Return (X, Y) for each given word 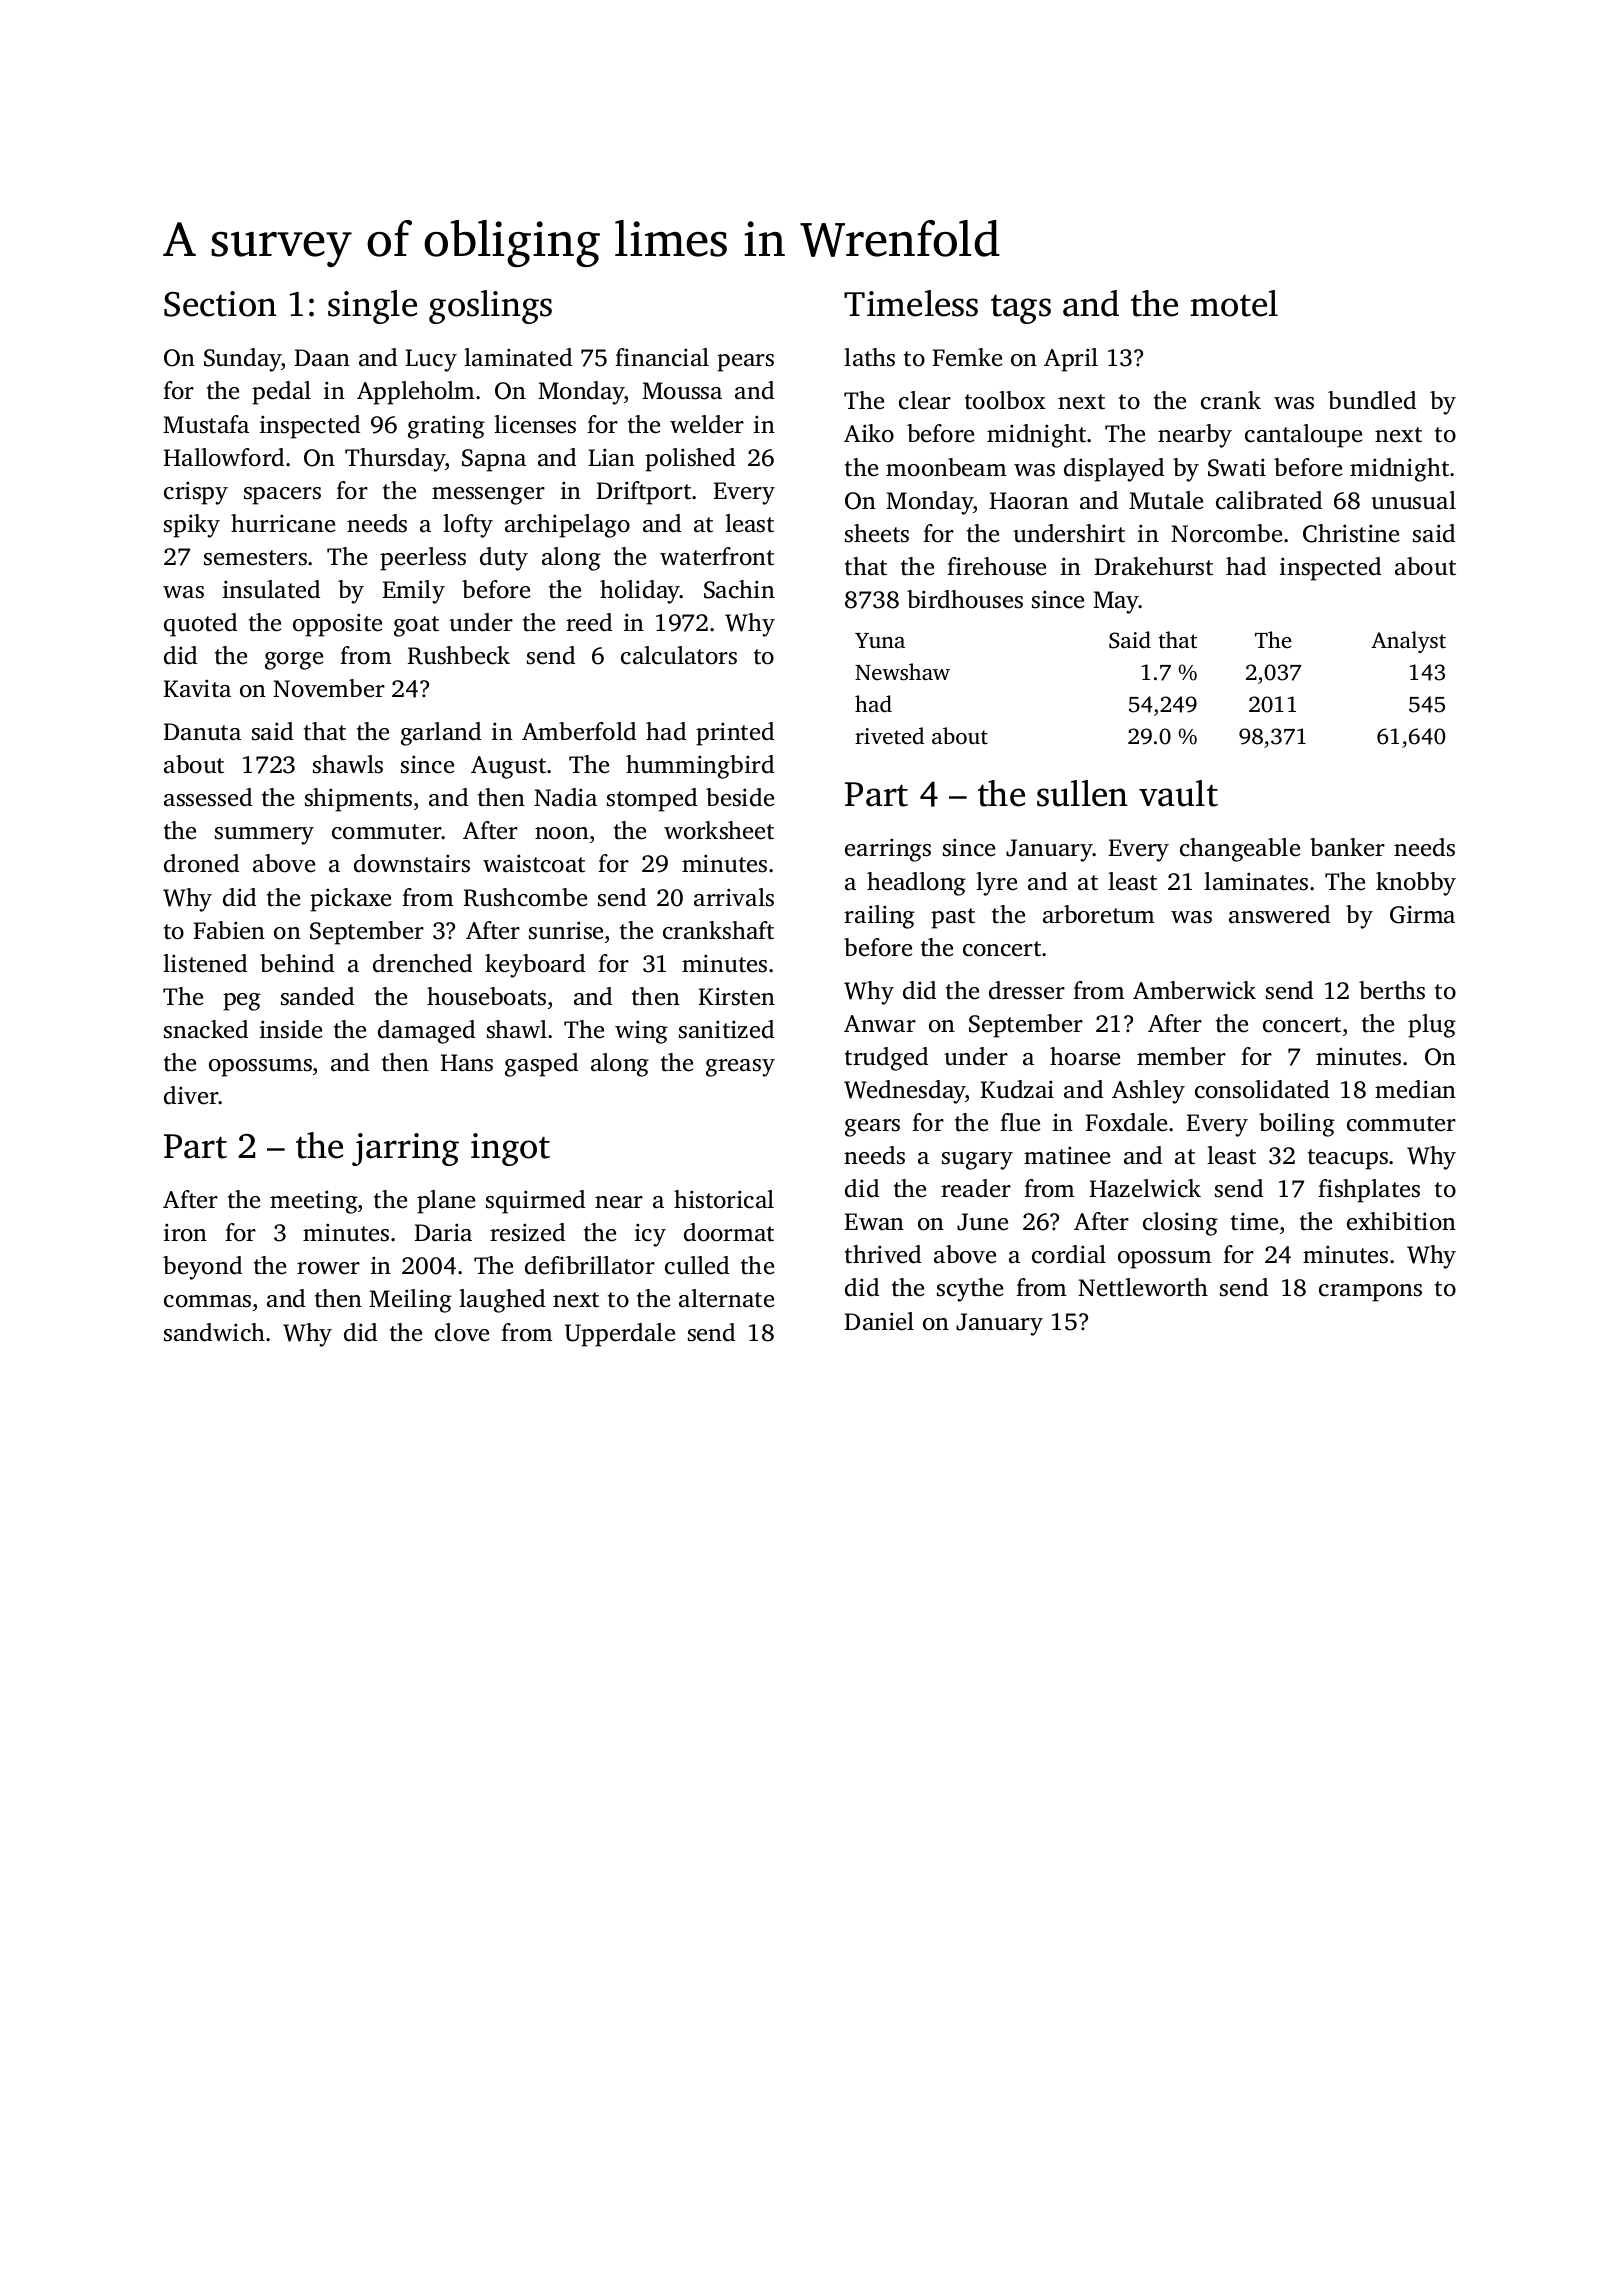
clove (462, 1332)
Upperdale (620, 1335)
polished (690, 460)
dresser (1027, 990)
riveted (889, 736)
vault (1178, 793)
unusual (1413, 500)
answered (1279, 914)
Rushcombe (525, 897)
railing (879, 917)
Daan (322, 358)
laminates (1256, 881)
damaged (426, 1032)
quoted (200, 625)
